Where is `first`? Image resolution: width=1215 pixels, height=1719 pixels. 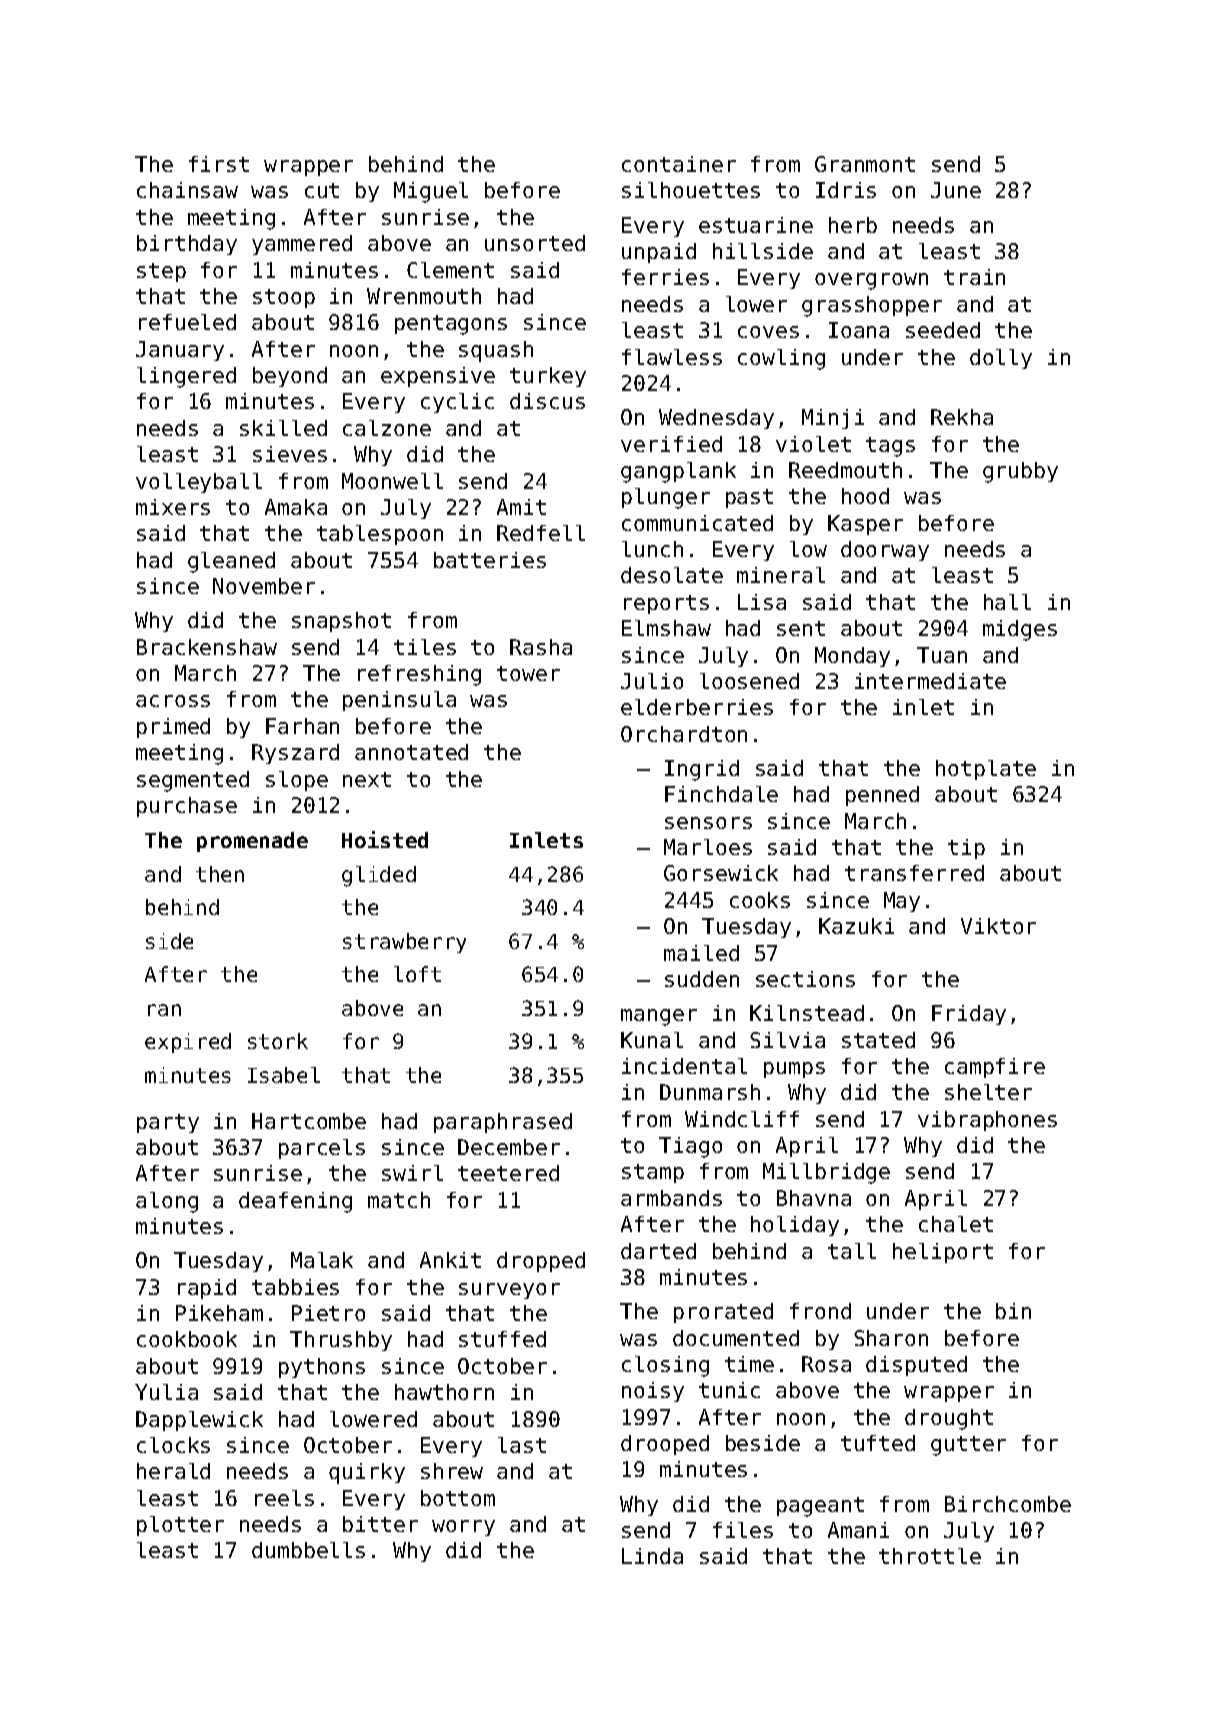 first is located at coordinates (219, 164).
